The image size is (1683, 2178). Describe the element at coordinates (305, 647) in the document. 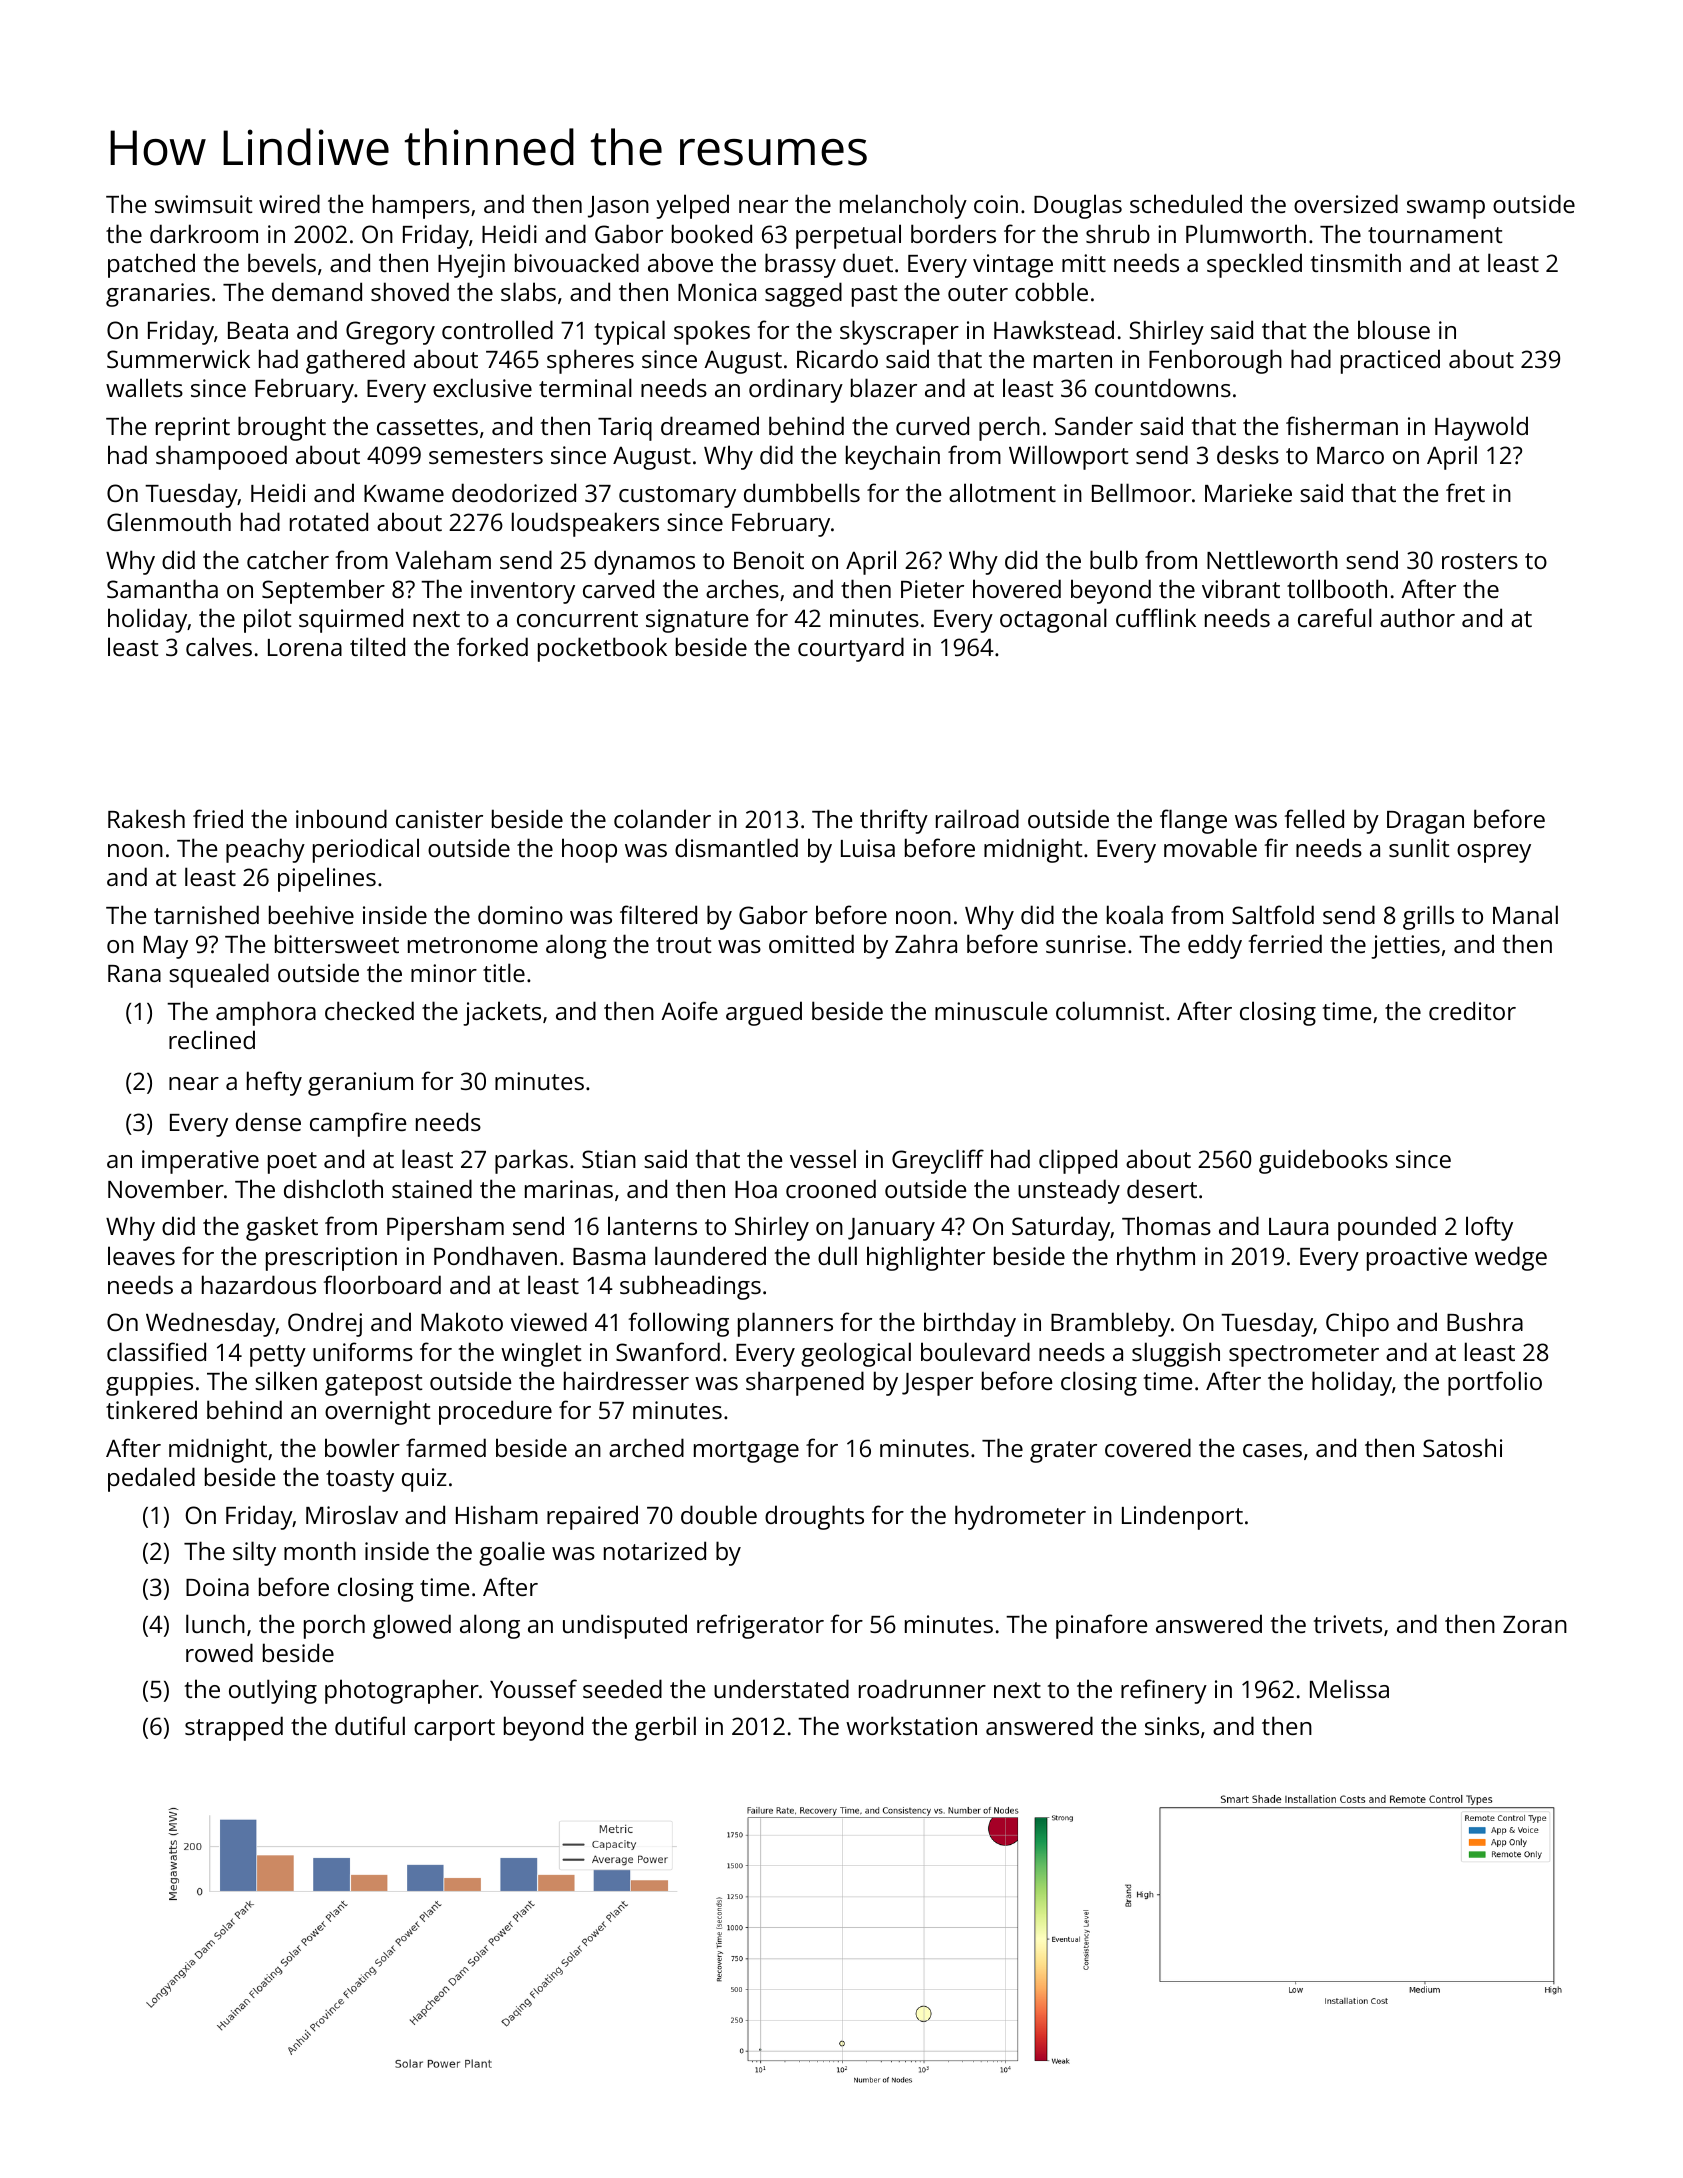

I see `Lorena` at that location.
